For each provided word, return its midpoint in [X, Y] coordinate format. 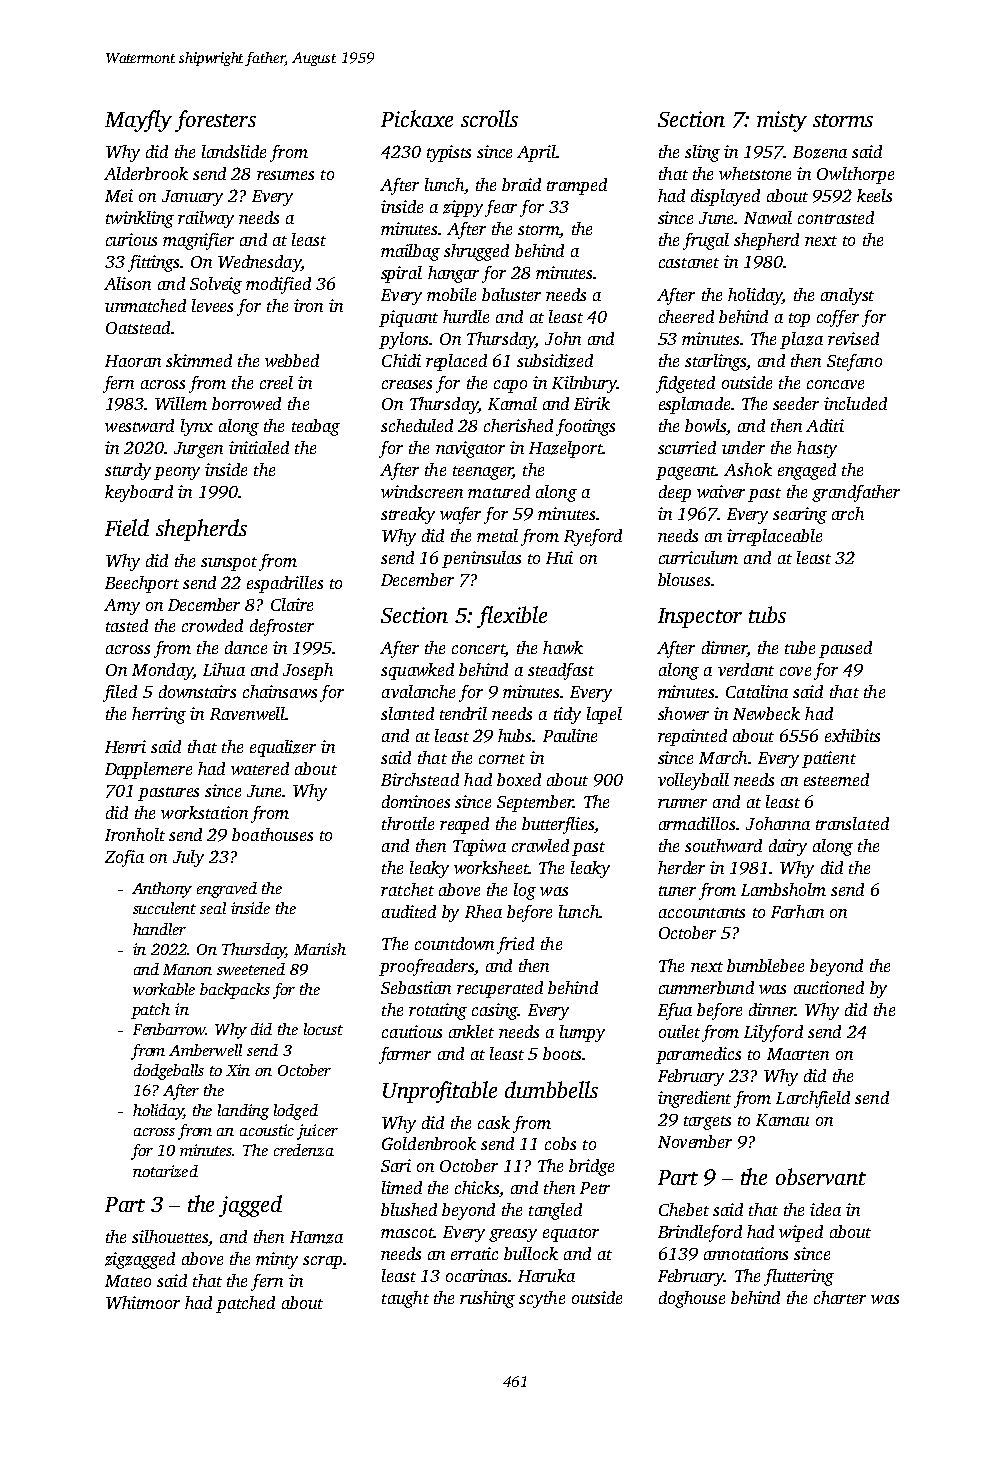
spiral [401, 274]
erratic [474, 1253]
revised [853, 338]
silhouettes [170, 1238]
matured [499, 491]
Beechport [142, 584]
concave [835, 384]
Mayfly [138, 121]
